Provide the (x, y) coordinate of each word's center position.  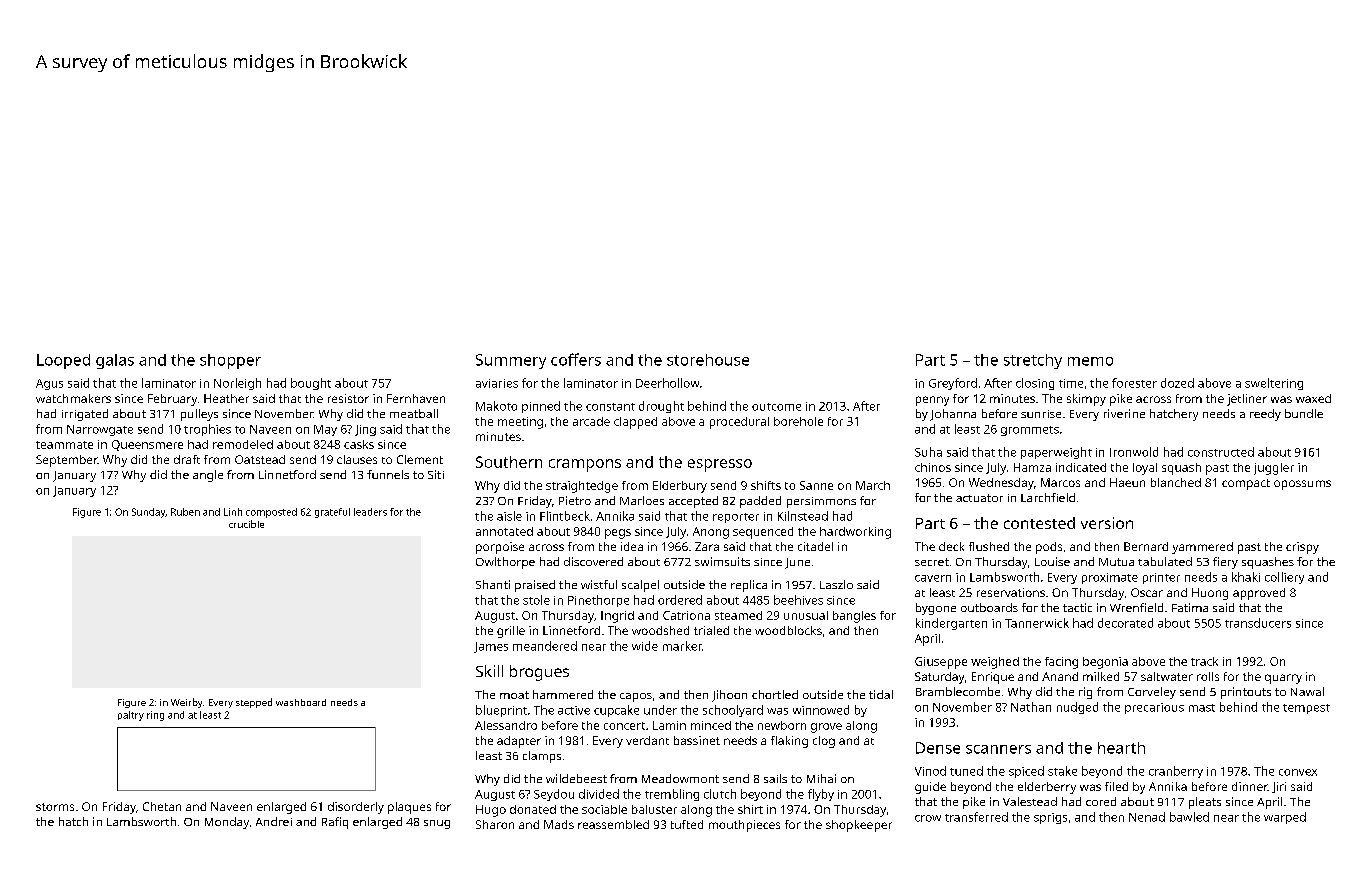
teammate (64, 445)
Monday (227, 823)
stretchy (1033, 361)
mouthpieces (744, 826)
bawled (1189, 817)
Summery (511, 361)
